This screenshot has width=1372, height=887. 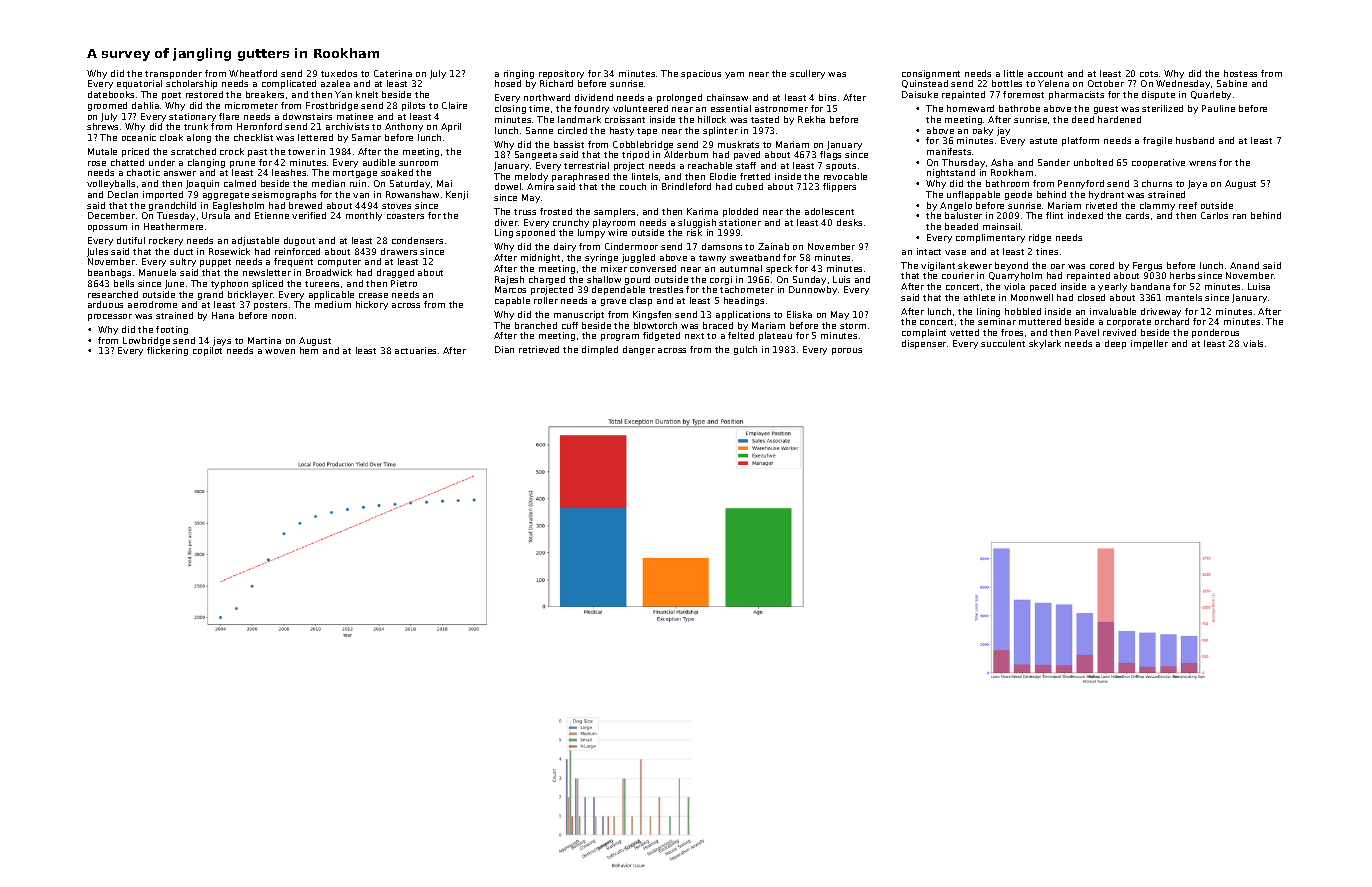 What do you see at coordinates (180, 173) in the screenshot?
I see `answer` at bounding box center [180, 173].
